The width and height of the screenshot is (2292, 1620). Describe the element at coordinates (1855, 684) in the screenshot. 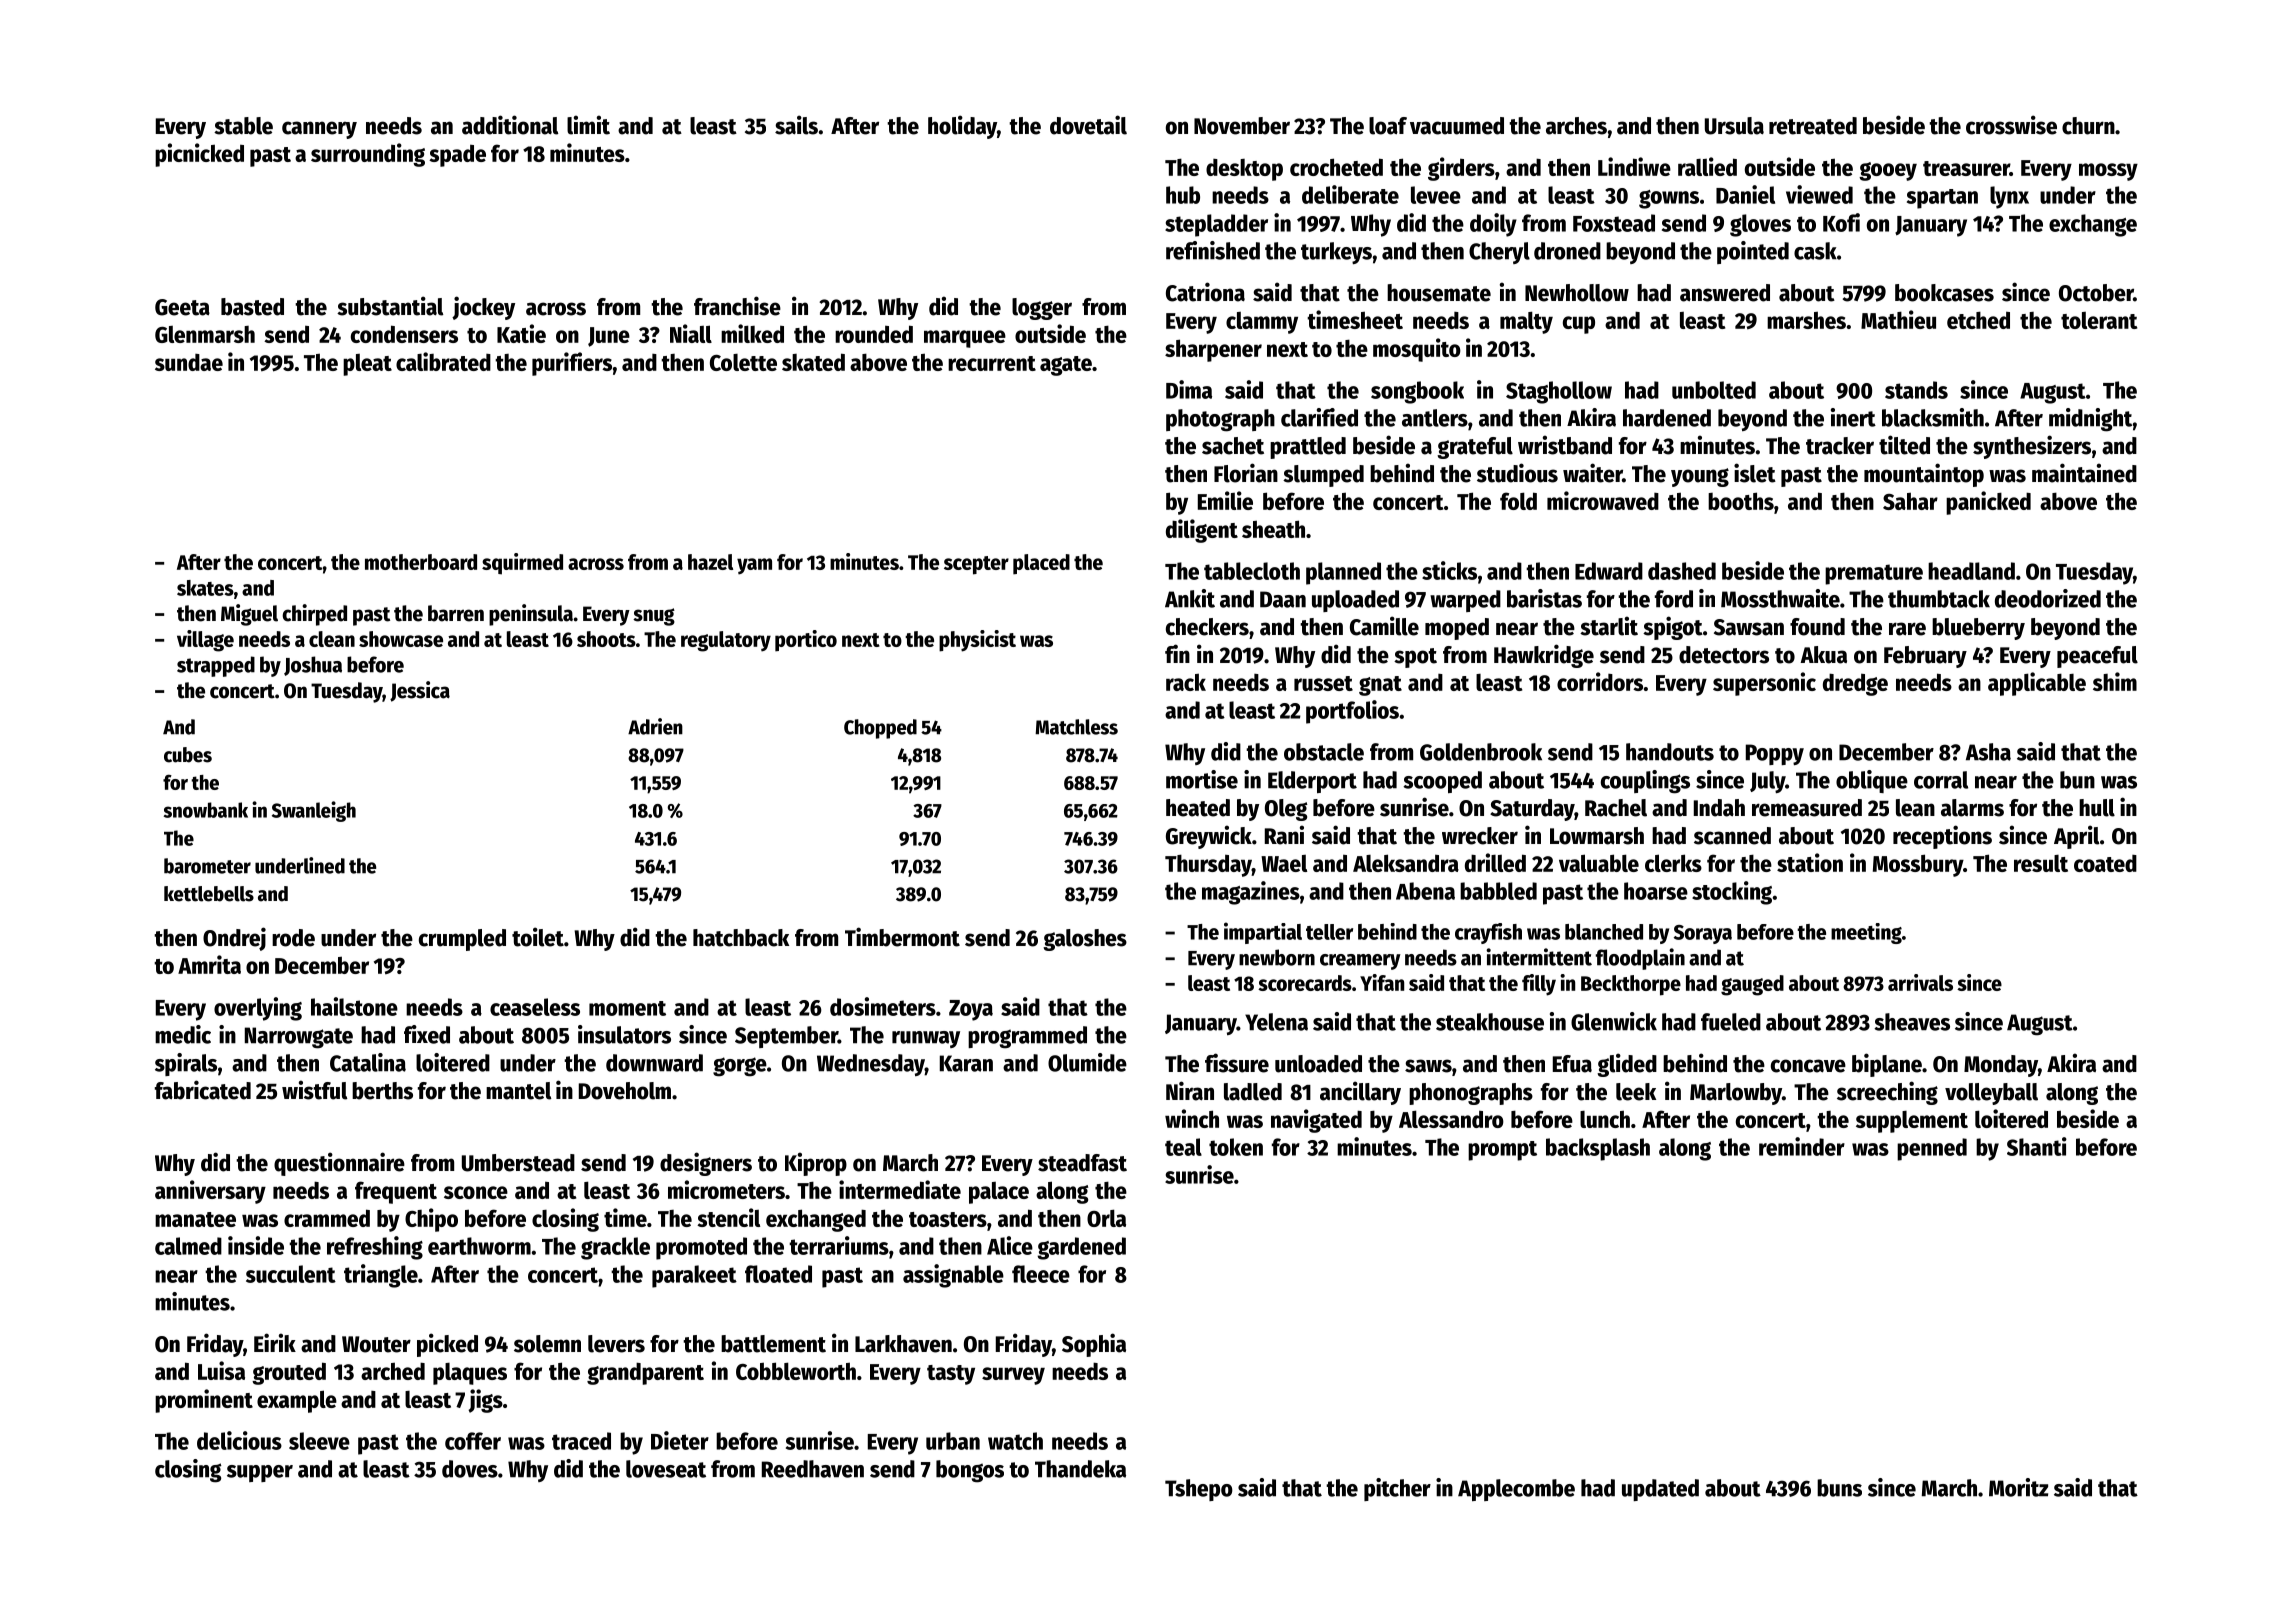

I see `dredge` at that location.
